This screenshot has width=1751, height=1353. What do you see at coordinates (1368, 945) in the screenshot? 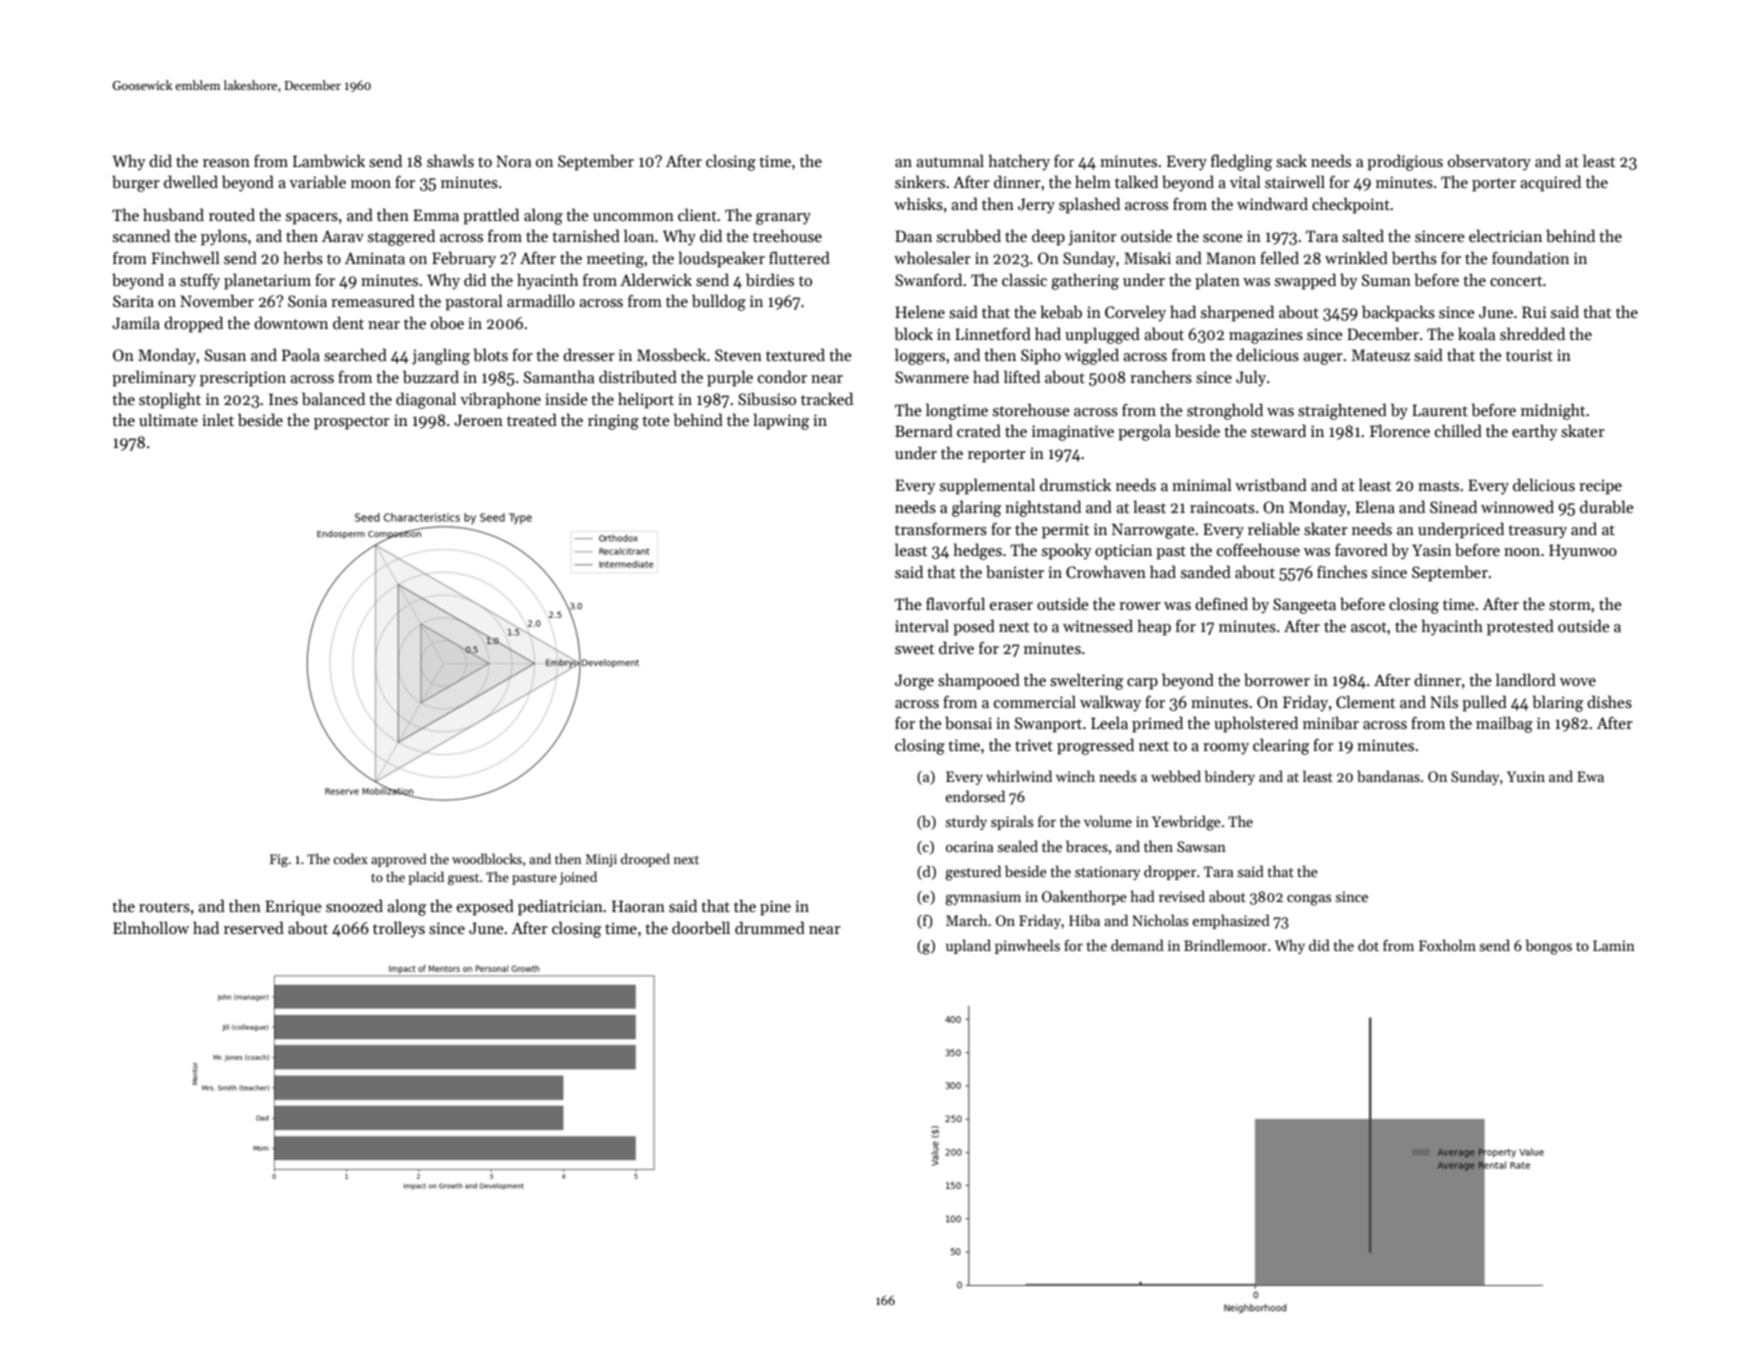
I see `dot` at bounding box center [1368, 945].
